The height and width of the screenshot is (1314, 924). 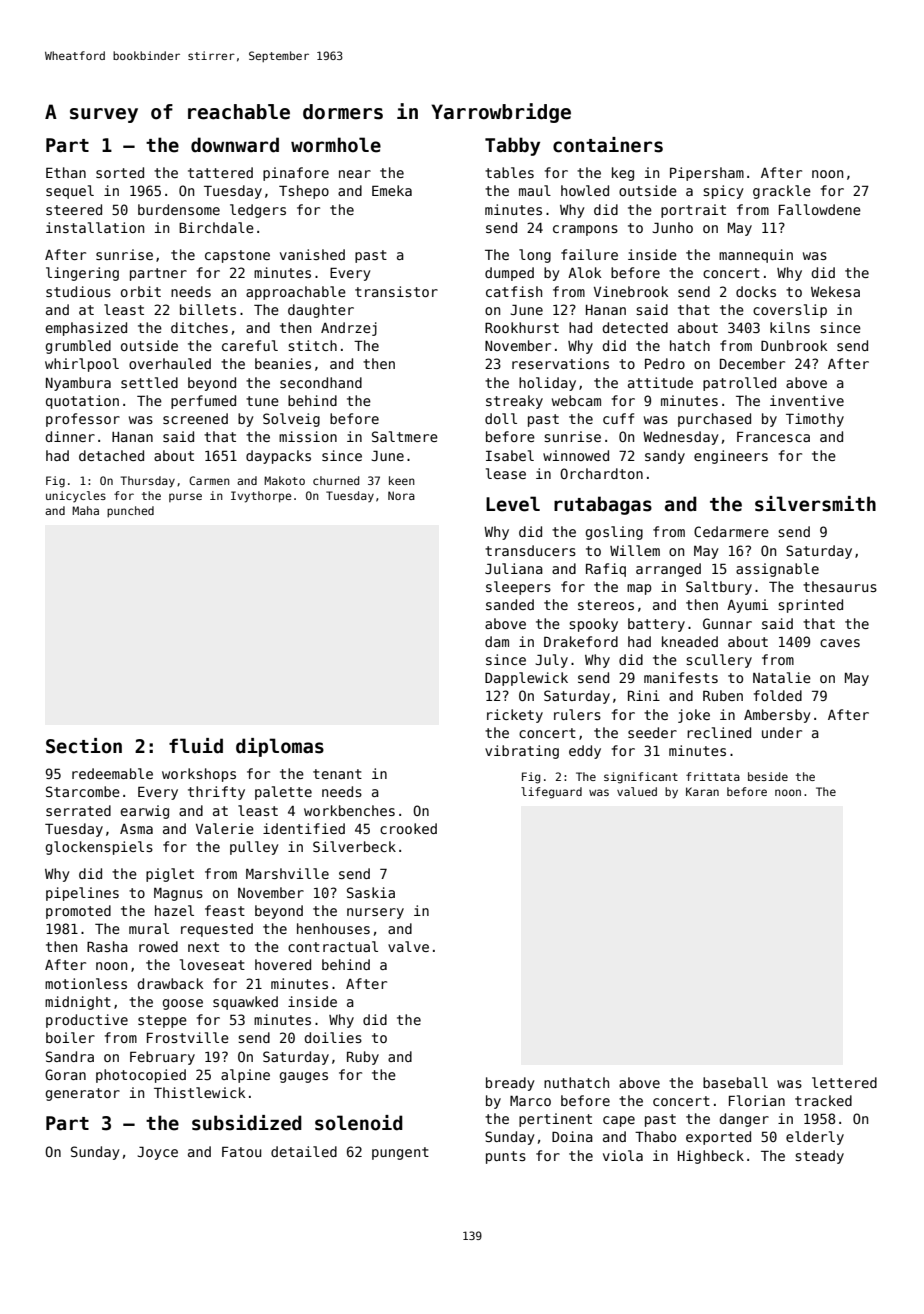 What do you see at coordinates (130, 511) in the screenshot?
I see `punched` at bounding box center [130, 511].
